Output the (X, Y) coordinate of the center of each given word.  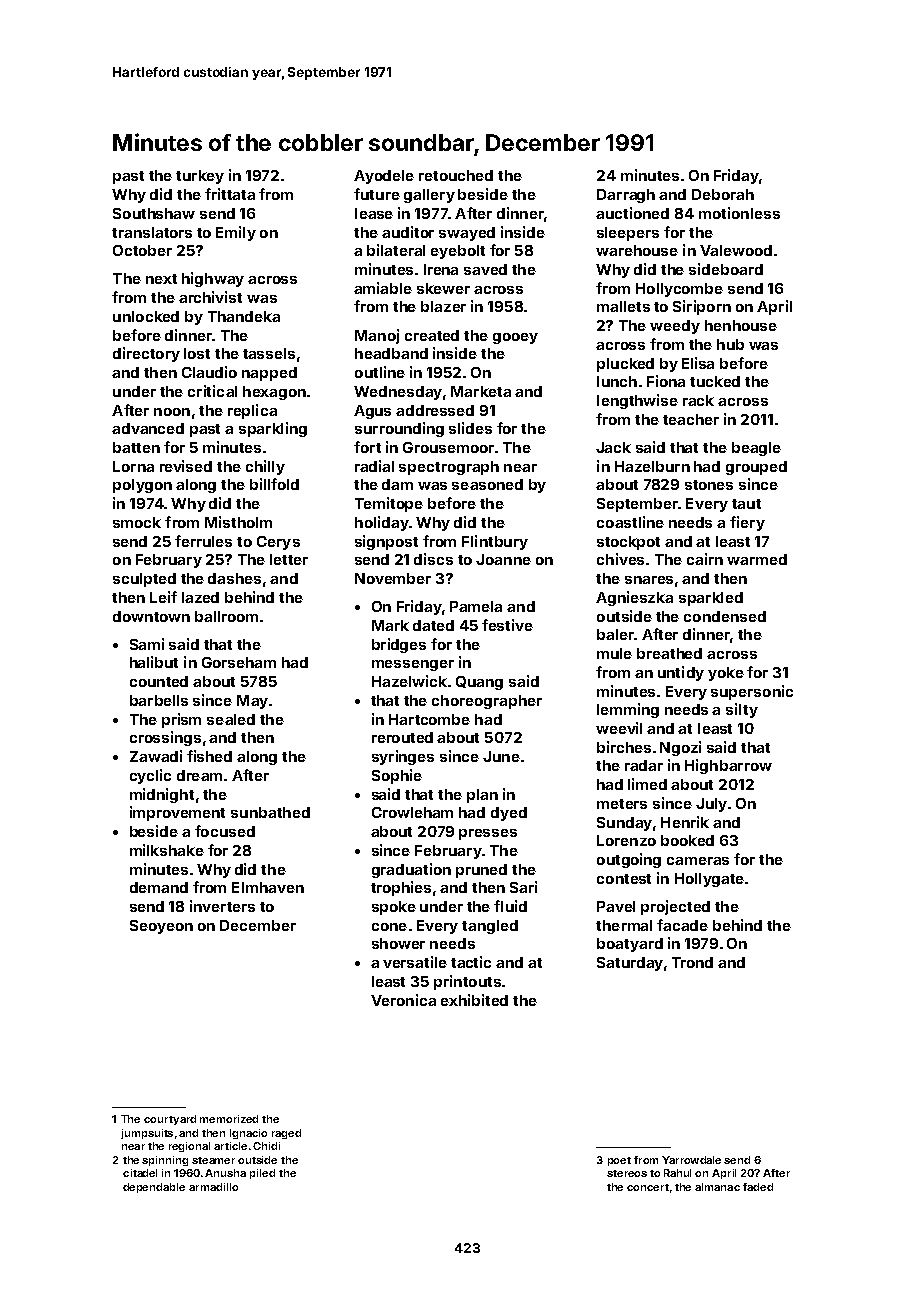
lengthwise (637, 401)
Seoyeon (161, 927)
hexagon (274, 393)
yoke (726, 674)
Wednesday (398, 393)
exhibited (474, 1000)
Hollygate (709, 880)
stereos (627, 1173)
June (501, 756)
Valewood (736, 250)
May (252, 702)
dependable (154, 1188)
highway (213, 279)
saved (485, 269)
